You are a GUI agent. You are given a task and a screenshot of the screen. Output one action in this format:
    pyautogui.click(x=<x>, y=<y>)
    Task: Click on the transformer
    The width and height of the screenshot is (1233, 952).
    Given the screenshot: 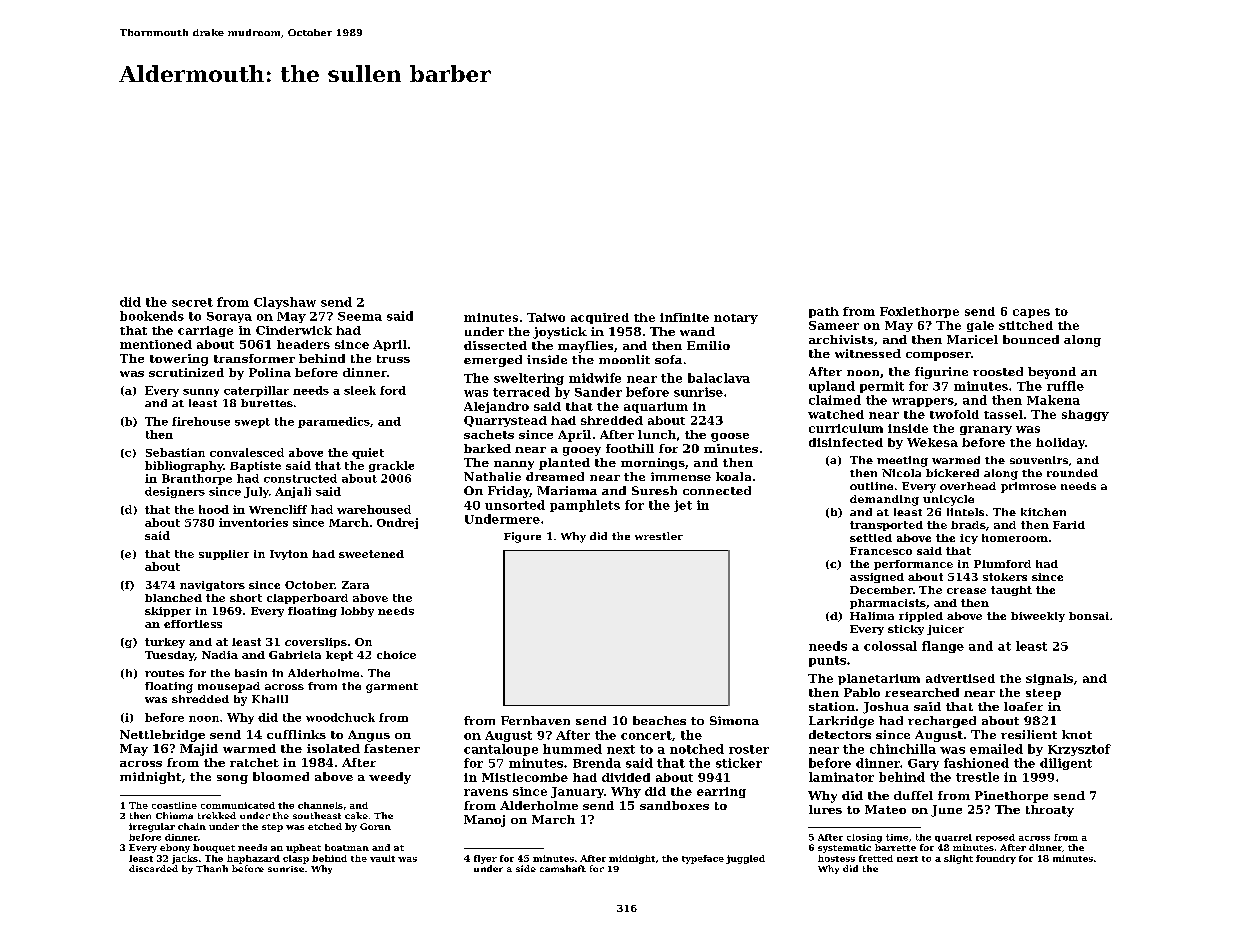 What is the action you would take?
    pyautogui.click(x=254, y=358)
